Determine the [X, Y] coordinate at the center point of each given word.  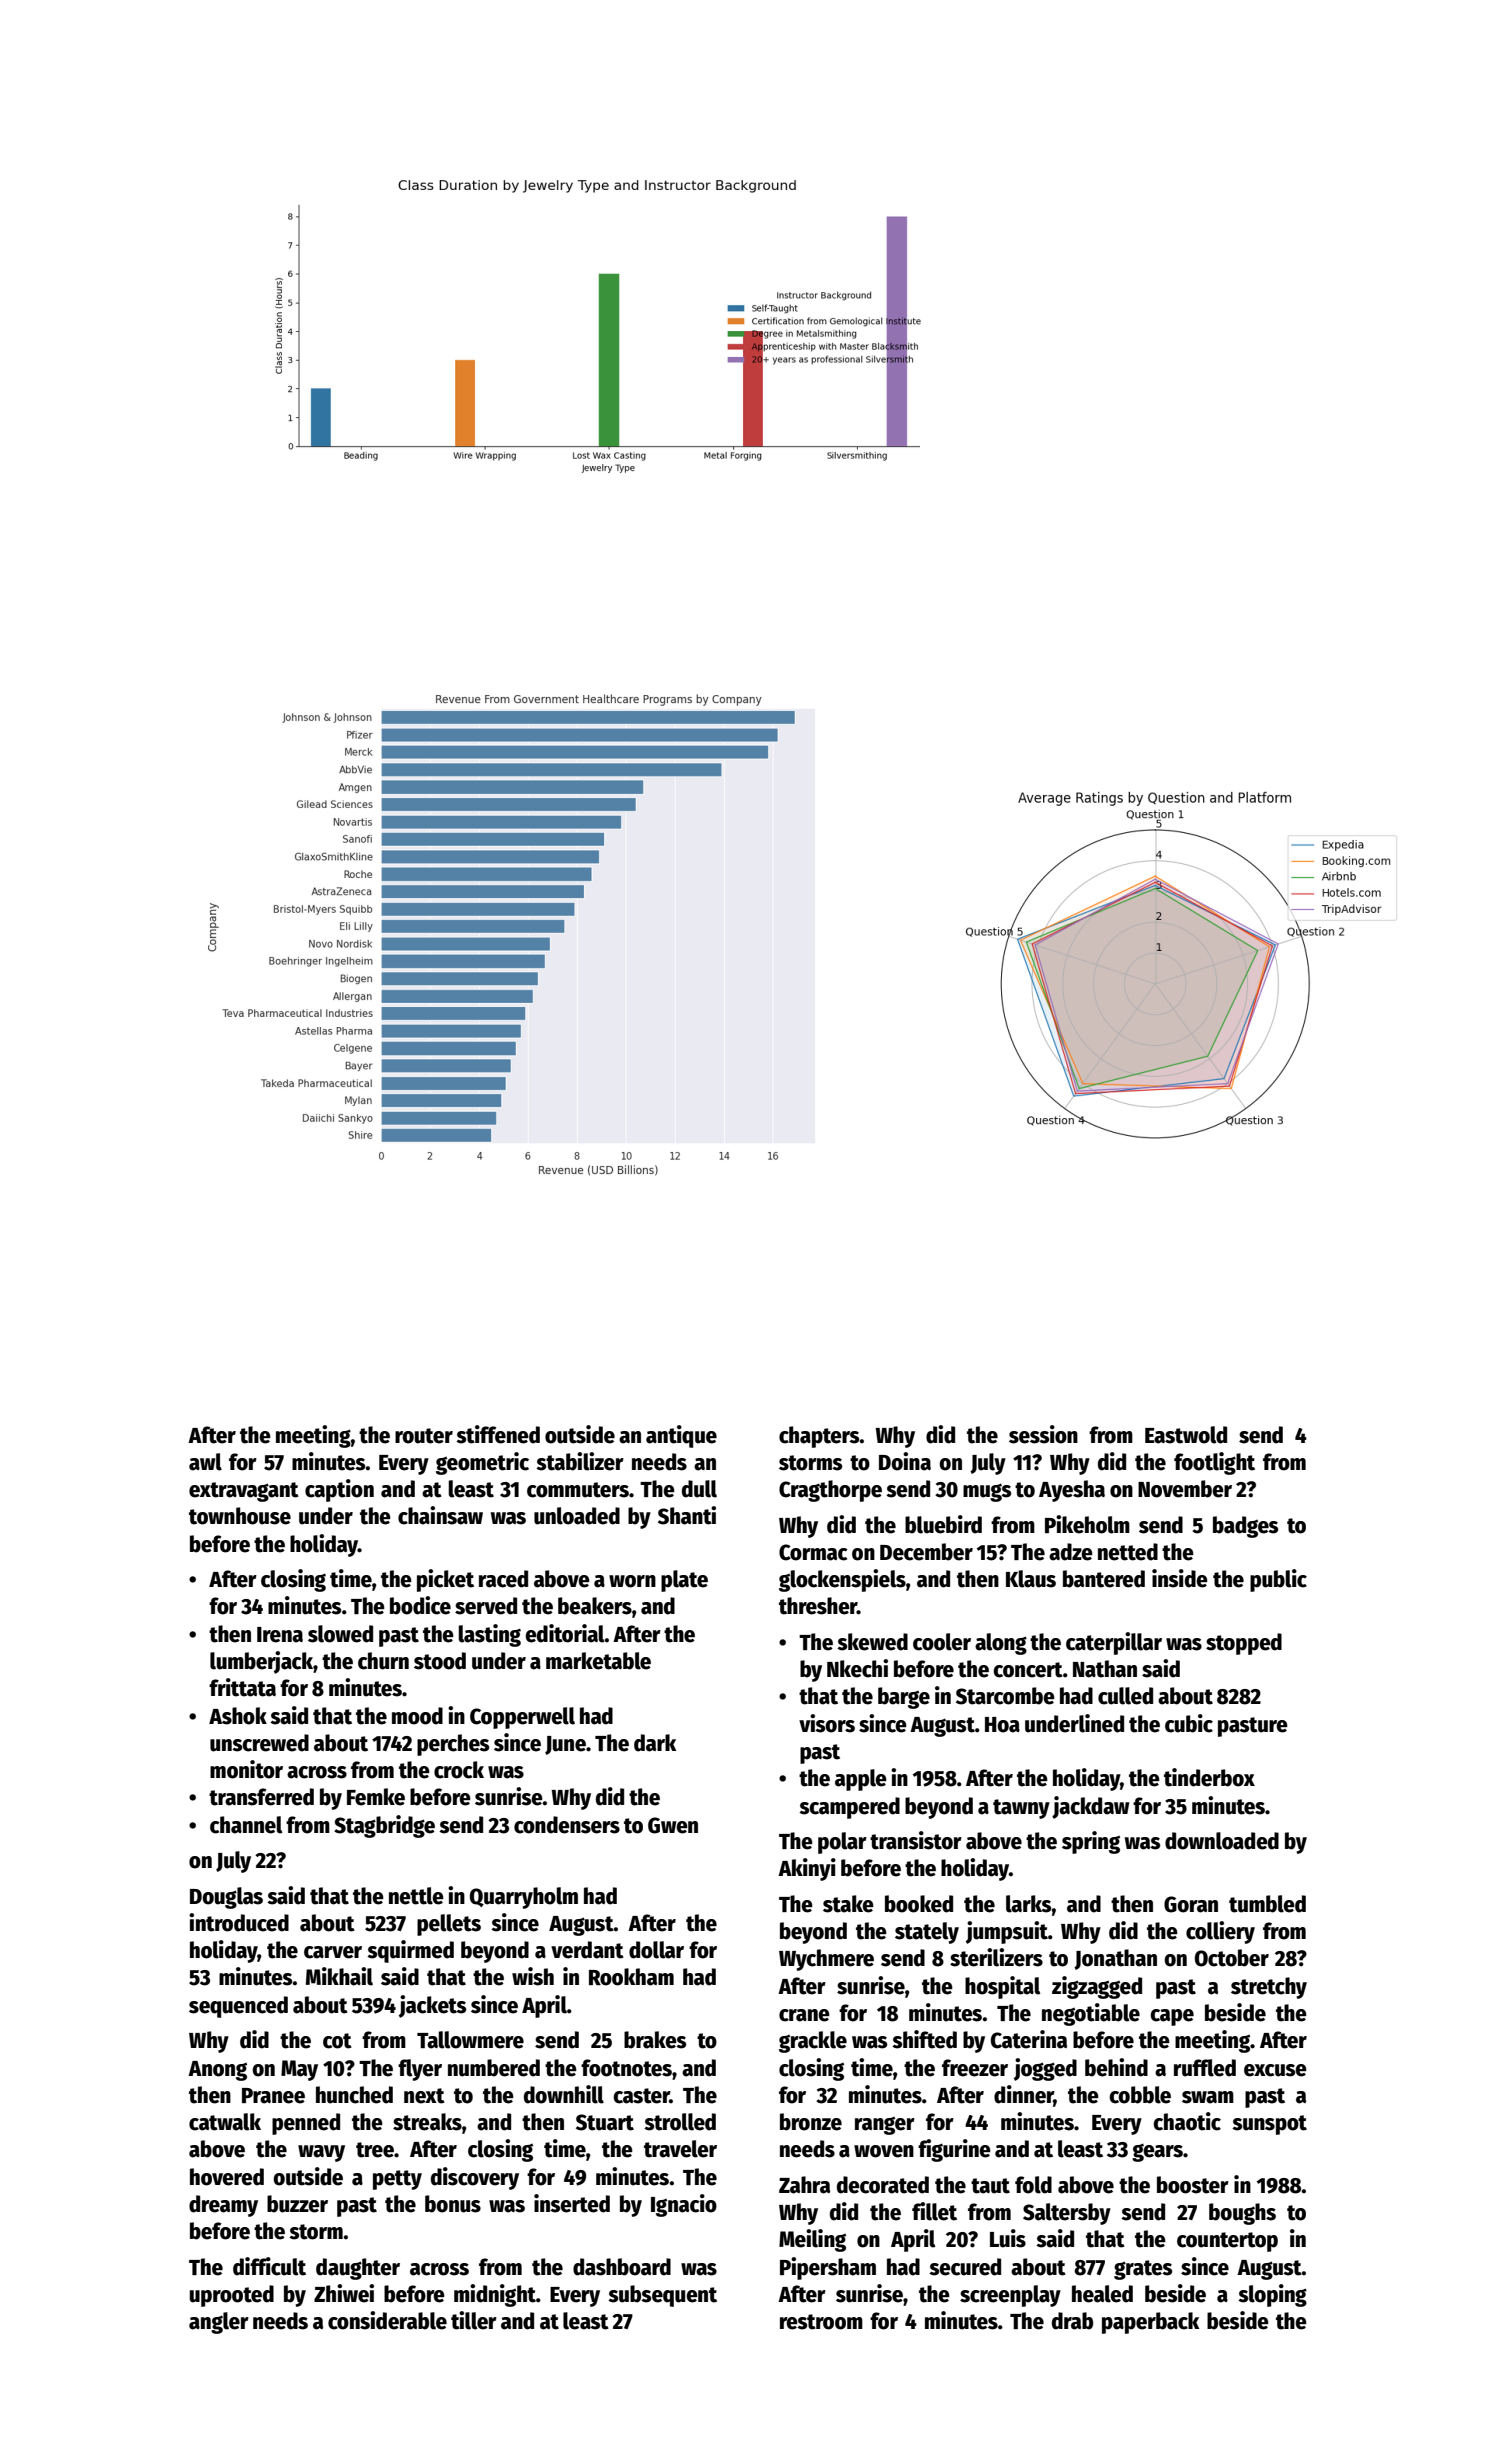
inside [1180, 1578]
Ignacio [684, 2205]
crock [459, 1770]
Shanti [687, 1515]
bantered [1104, 1579]
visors [827, 1723]
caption [339, 1490]
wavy [321, 2153]
